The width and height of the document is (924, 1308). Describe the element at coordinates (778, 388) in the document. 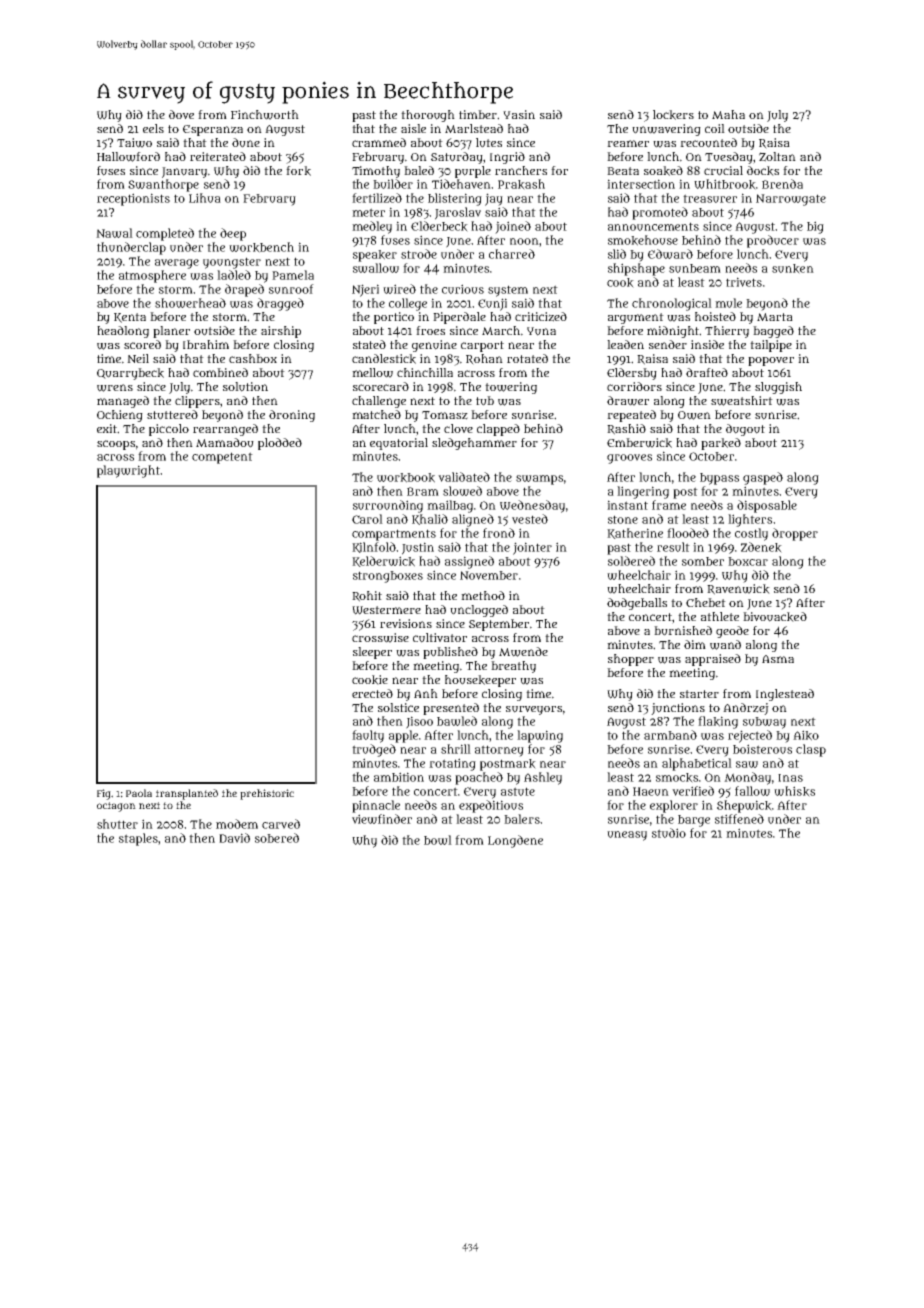

I see `sluggish` at that location.
